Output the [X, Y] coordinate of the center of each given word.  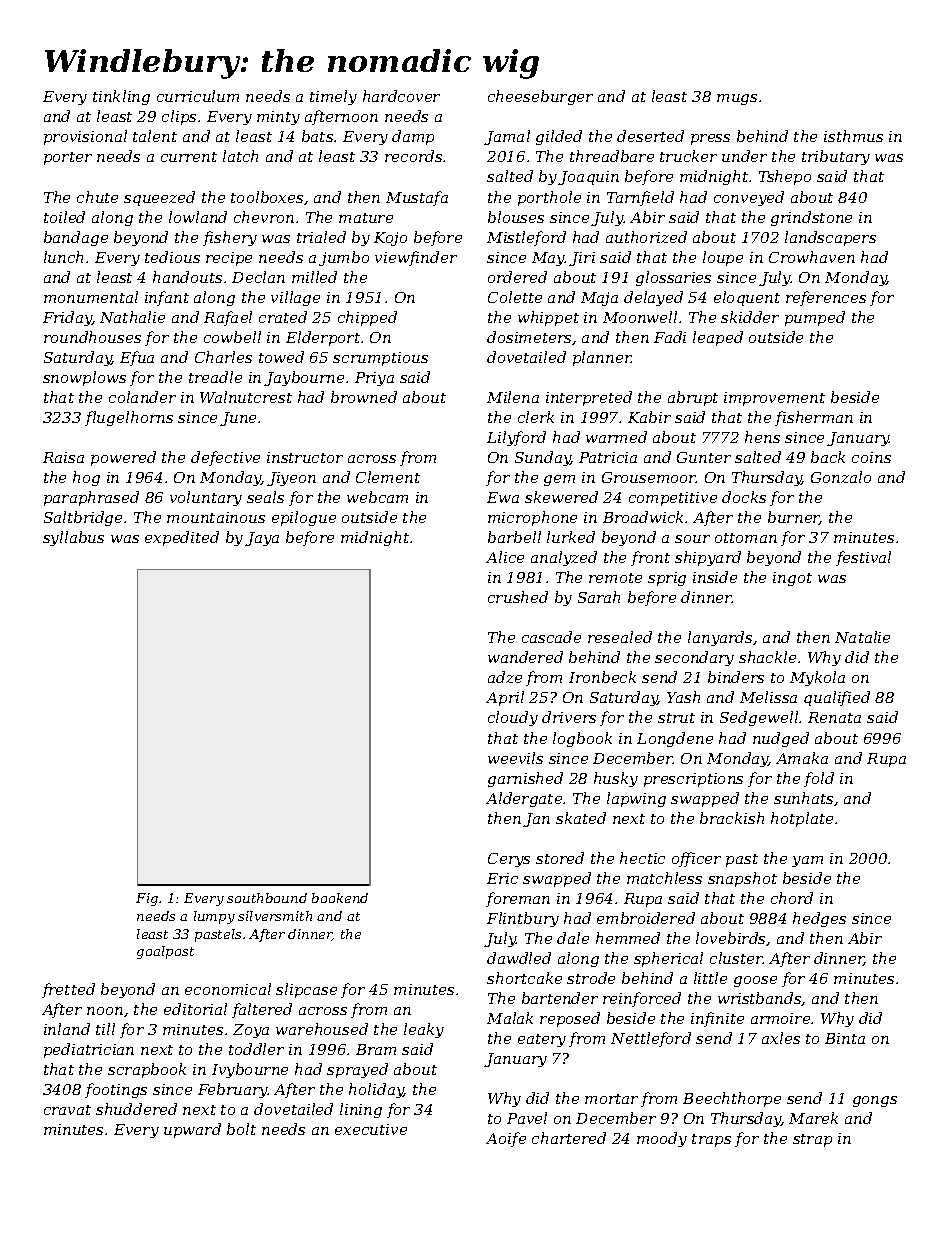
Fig [147, 899]
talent [155, 136]
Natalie [862, 637]
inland [67, 1029]
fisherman [814, 418]
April [505, 698]
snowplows [84, 378]
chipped [367, 318]
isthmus [853, 136]
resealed [620, 637]
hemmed [628, 938]
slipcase [306, 990]
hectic [642, 858]
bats [317, 136]
